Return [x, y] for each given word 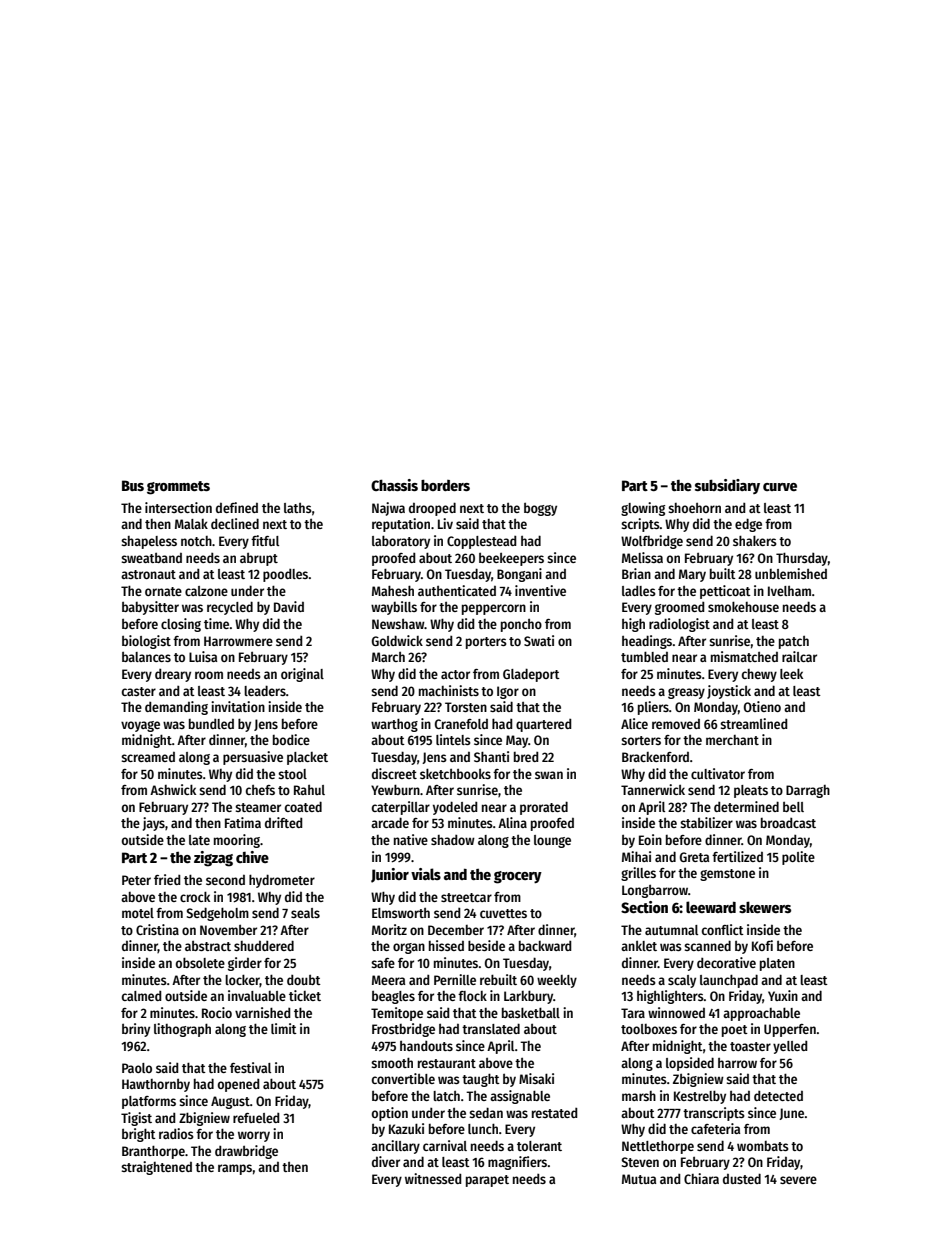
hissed [446, 945]
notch [196, 541]
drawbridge [246, 1152]
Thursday [802, 559]
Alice [634, 723]
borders [445, 485]
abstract [208, 946]
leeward [711, 907]
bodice [291, 739]
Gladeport [531, 675]
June [791, 1114]
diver [386, 1161]
